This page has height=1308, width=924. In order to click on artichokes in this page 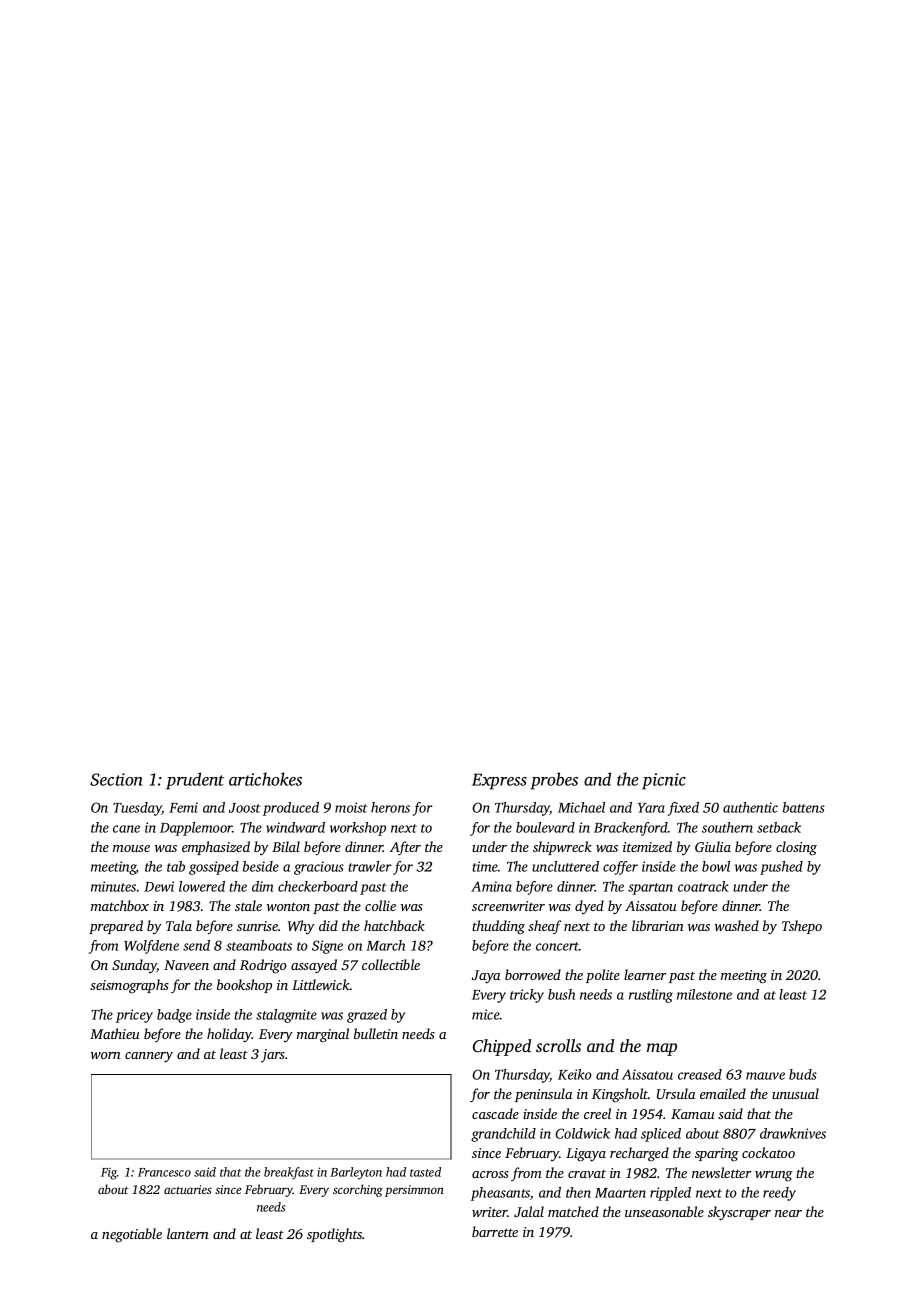, I will do `click(265, 779)`.
